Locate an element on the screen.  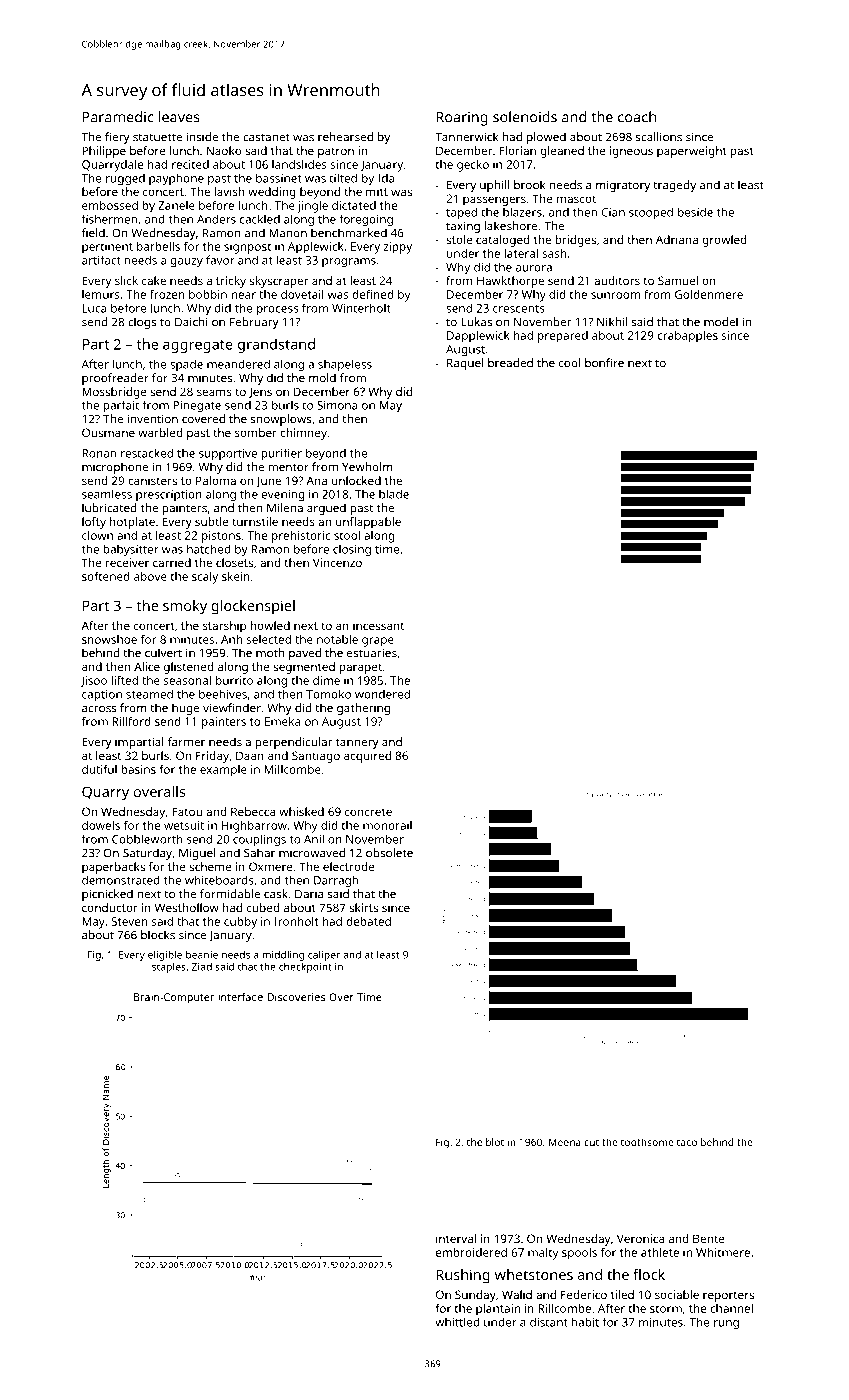
crabapples is located at coordinates (688, 337).
